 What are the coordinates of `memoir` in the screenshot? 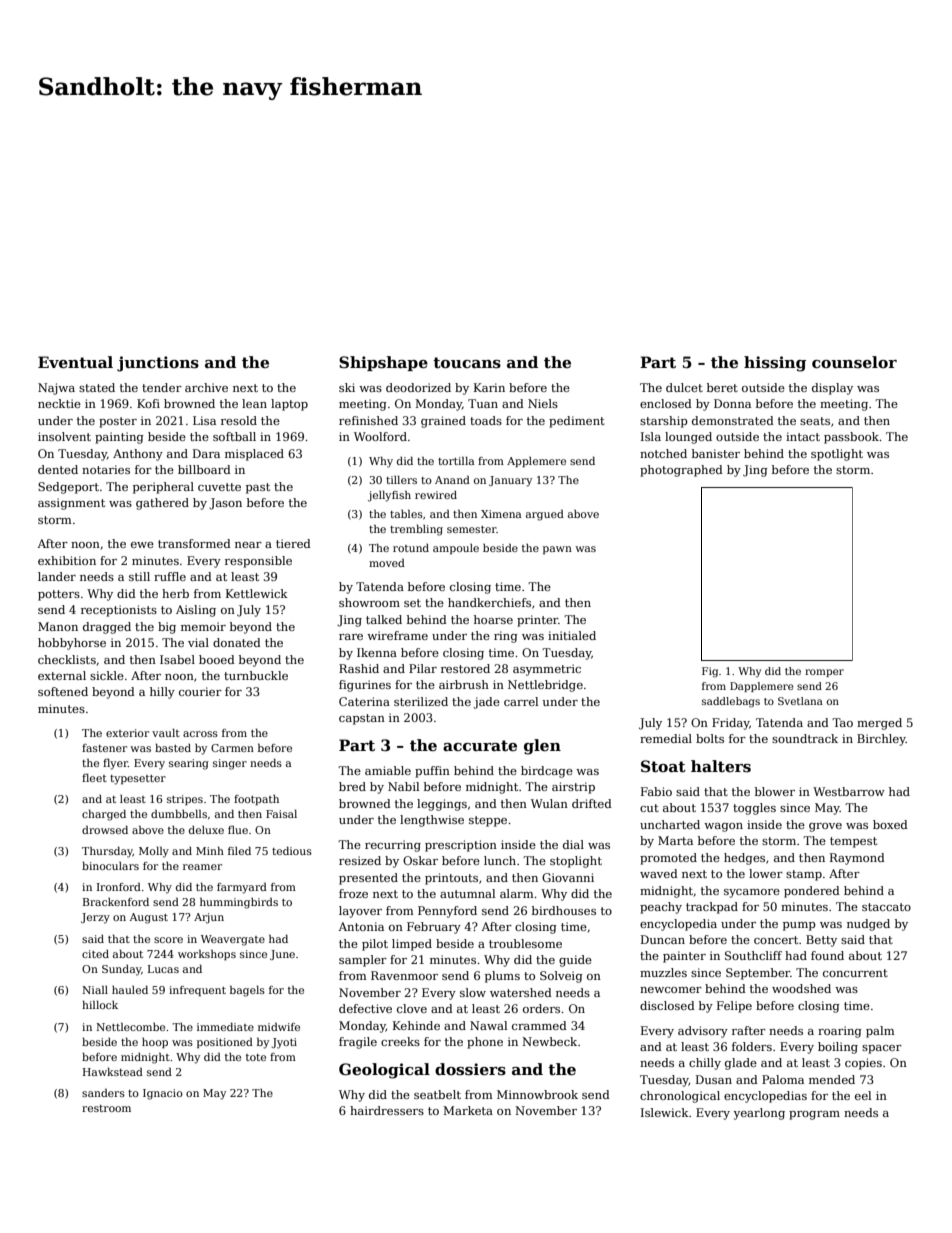 It's located at (203, 626).
